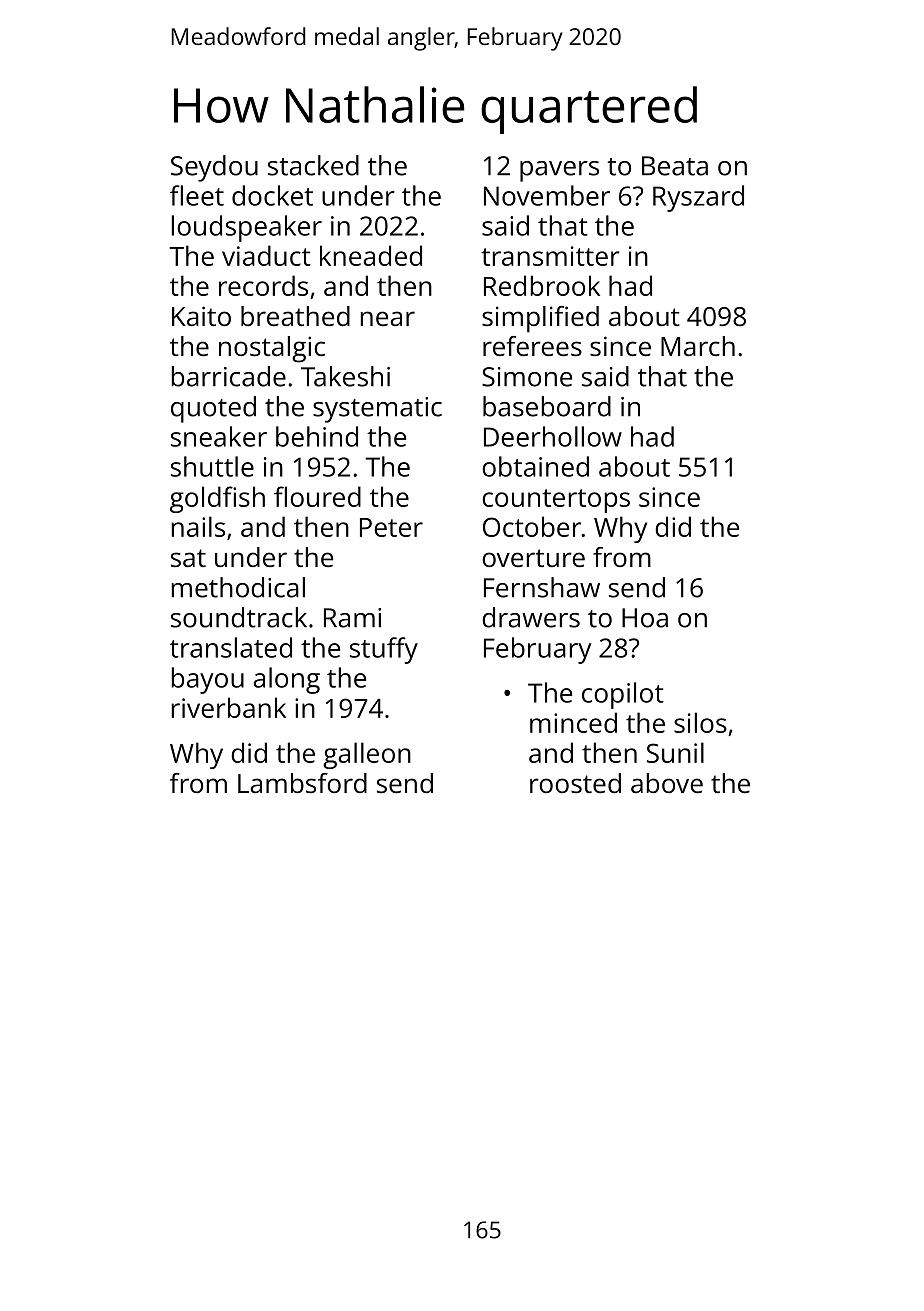  What do you see at coordinates (698, 346) in the image?
I see `March` at bounding box center [698, 346].
